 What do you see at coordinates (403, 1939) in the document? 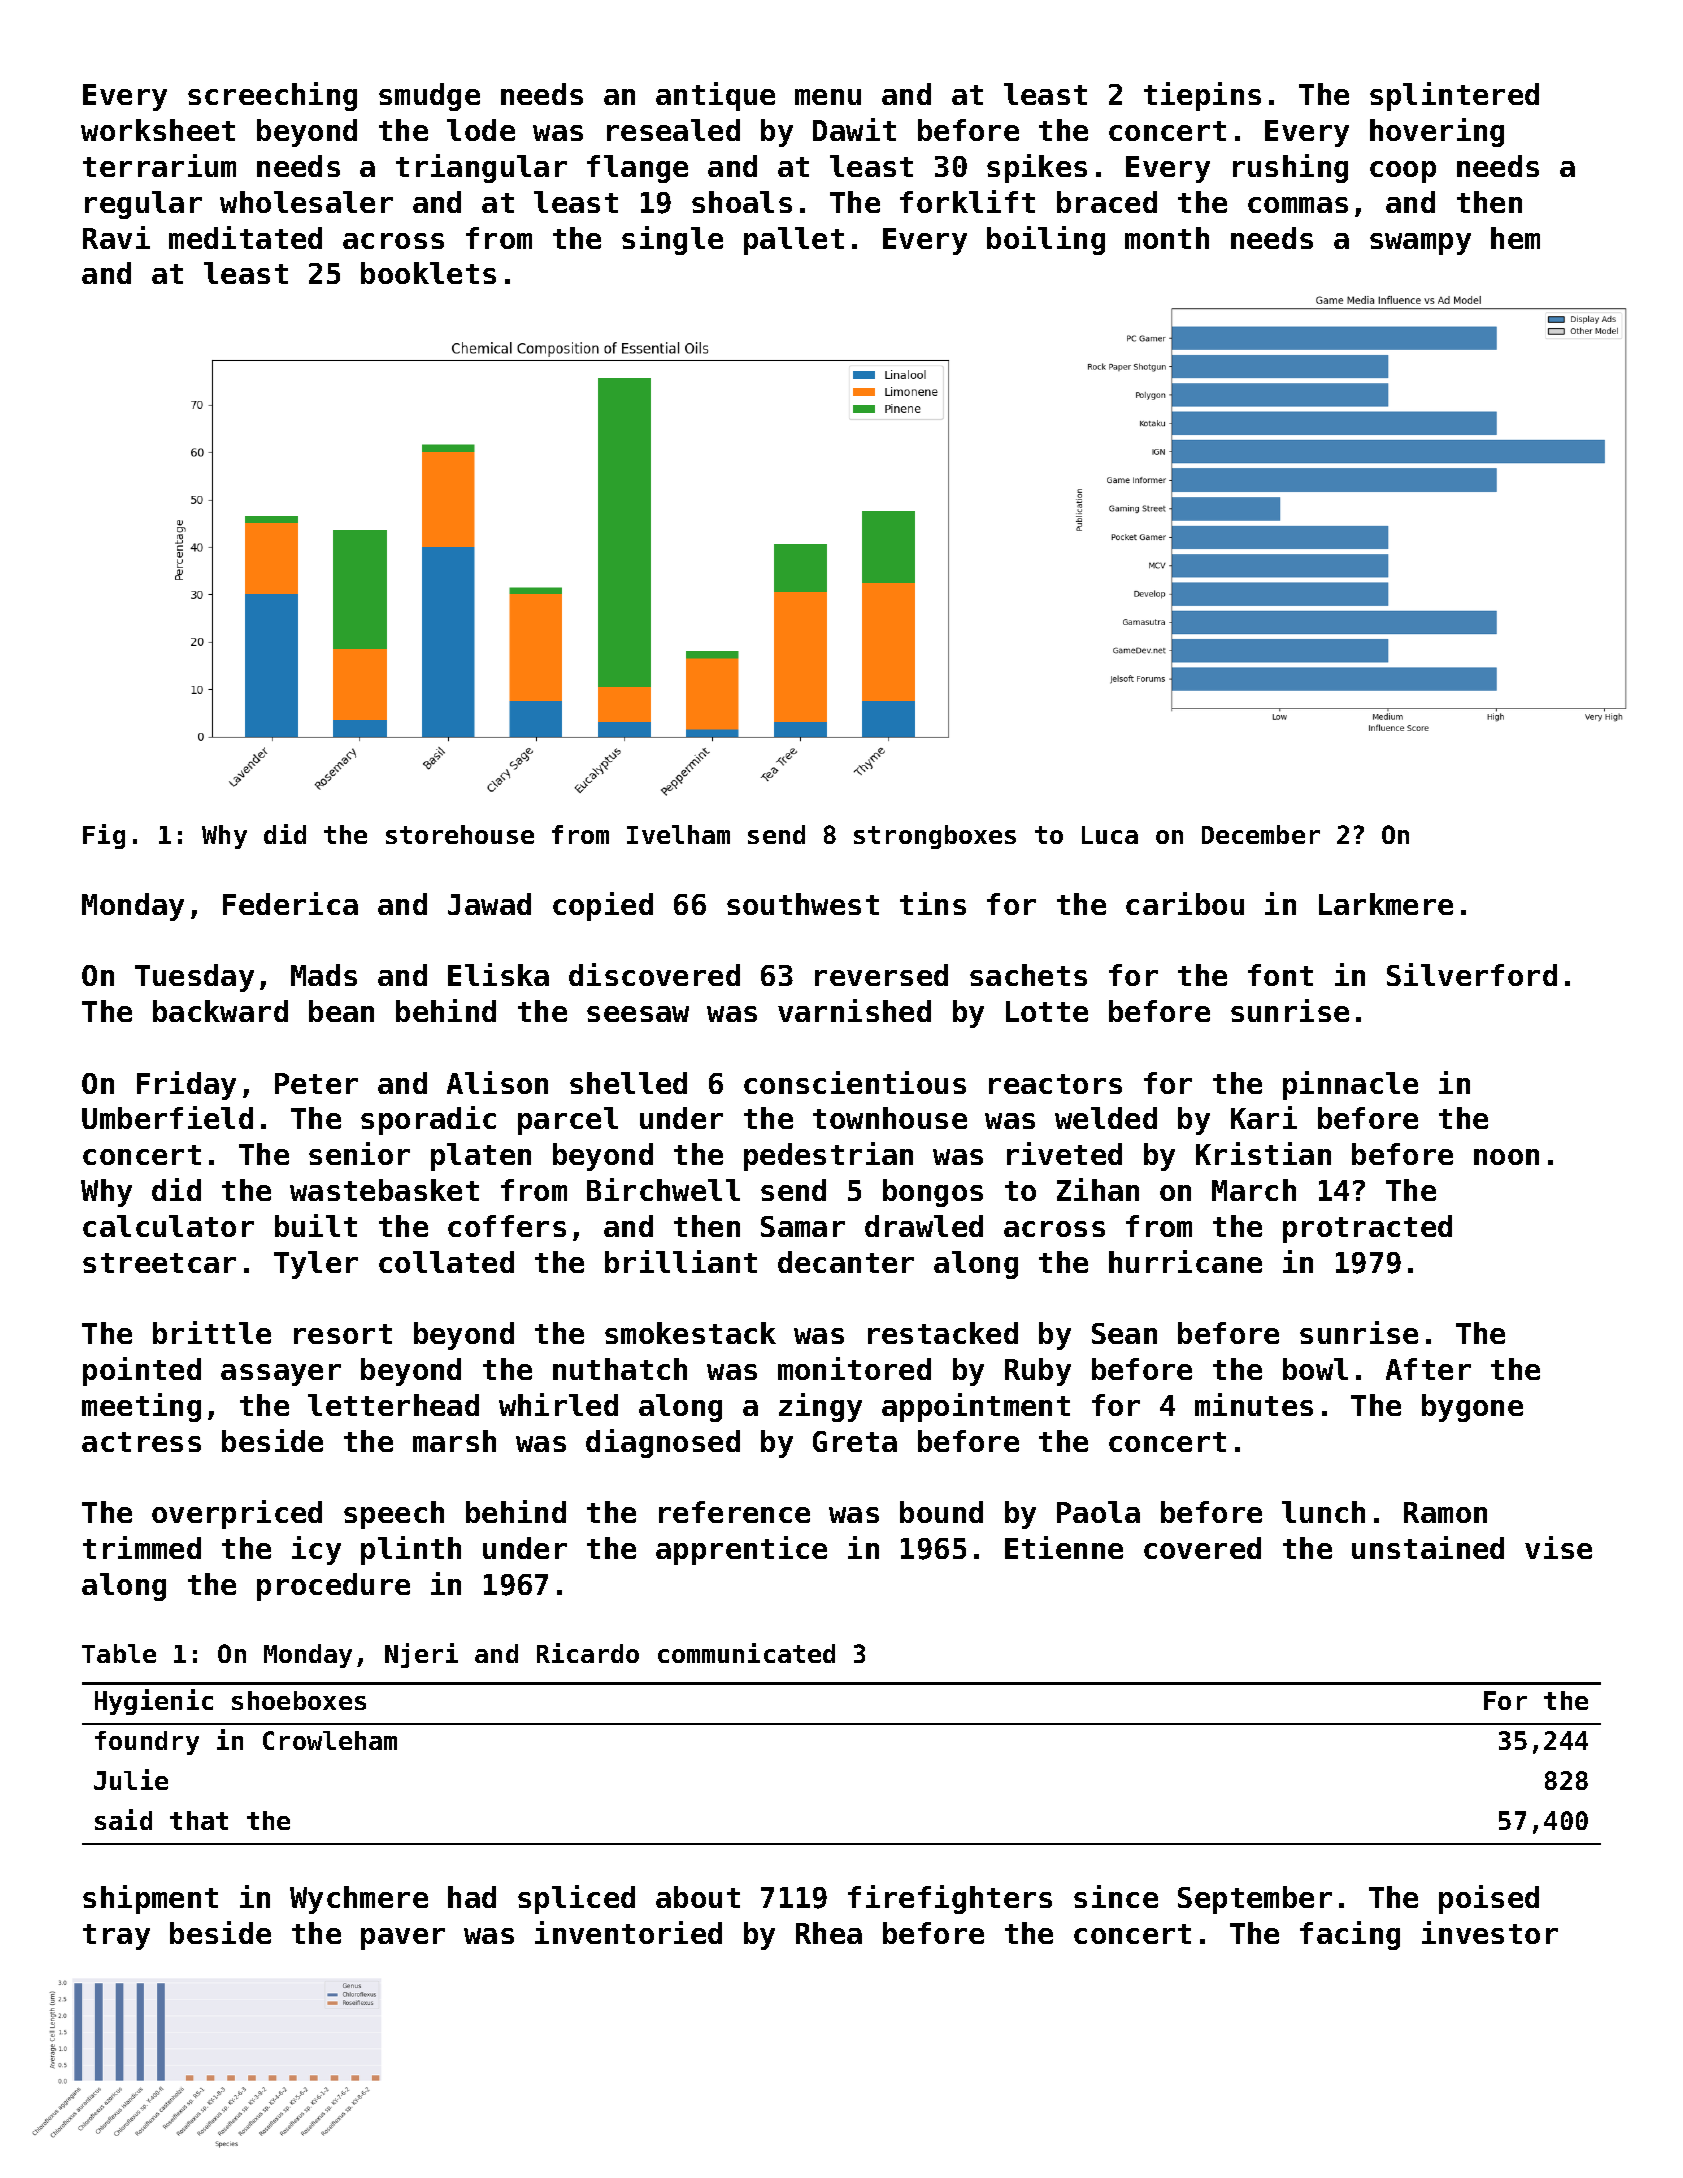
I see `paver` at bounding box center [403, 1939].
